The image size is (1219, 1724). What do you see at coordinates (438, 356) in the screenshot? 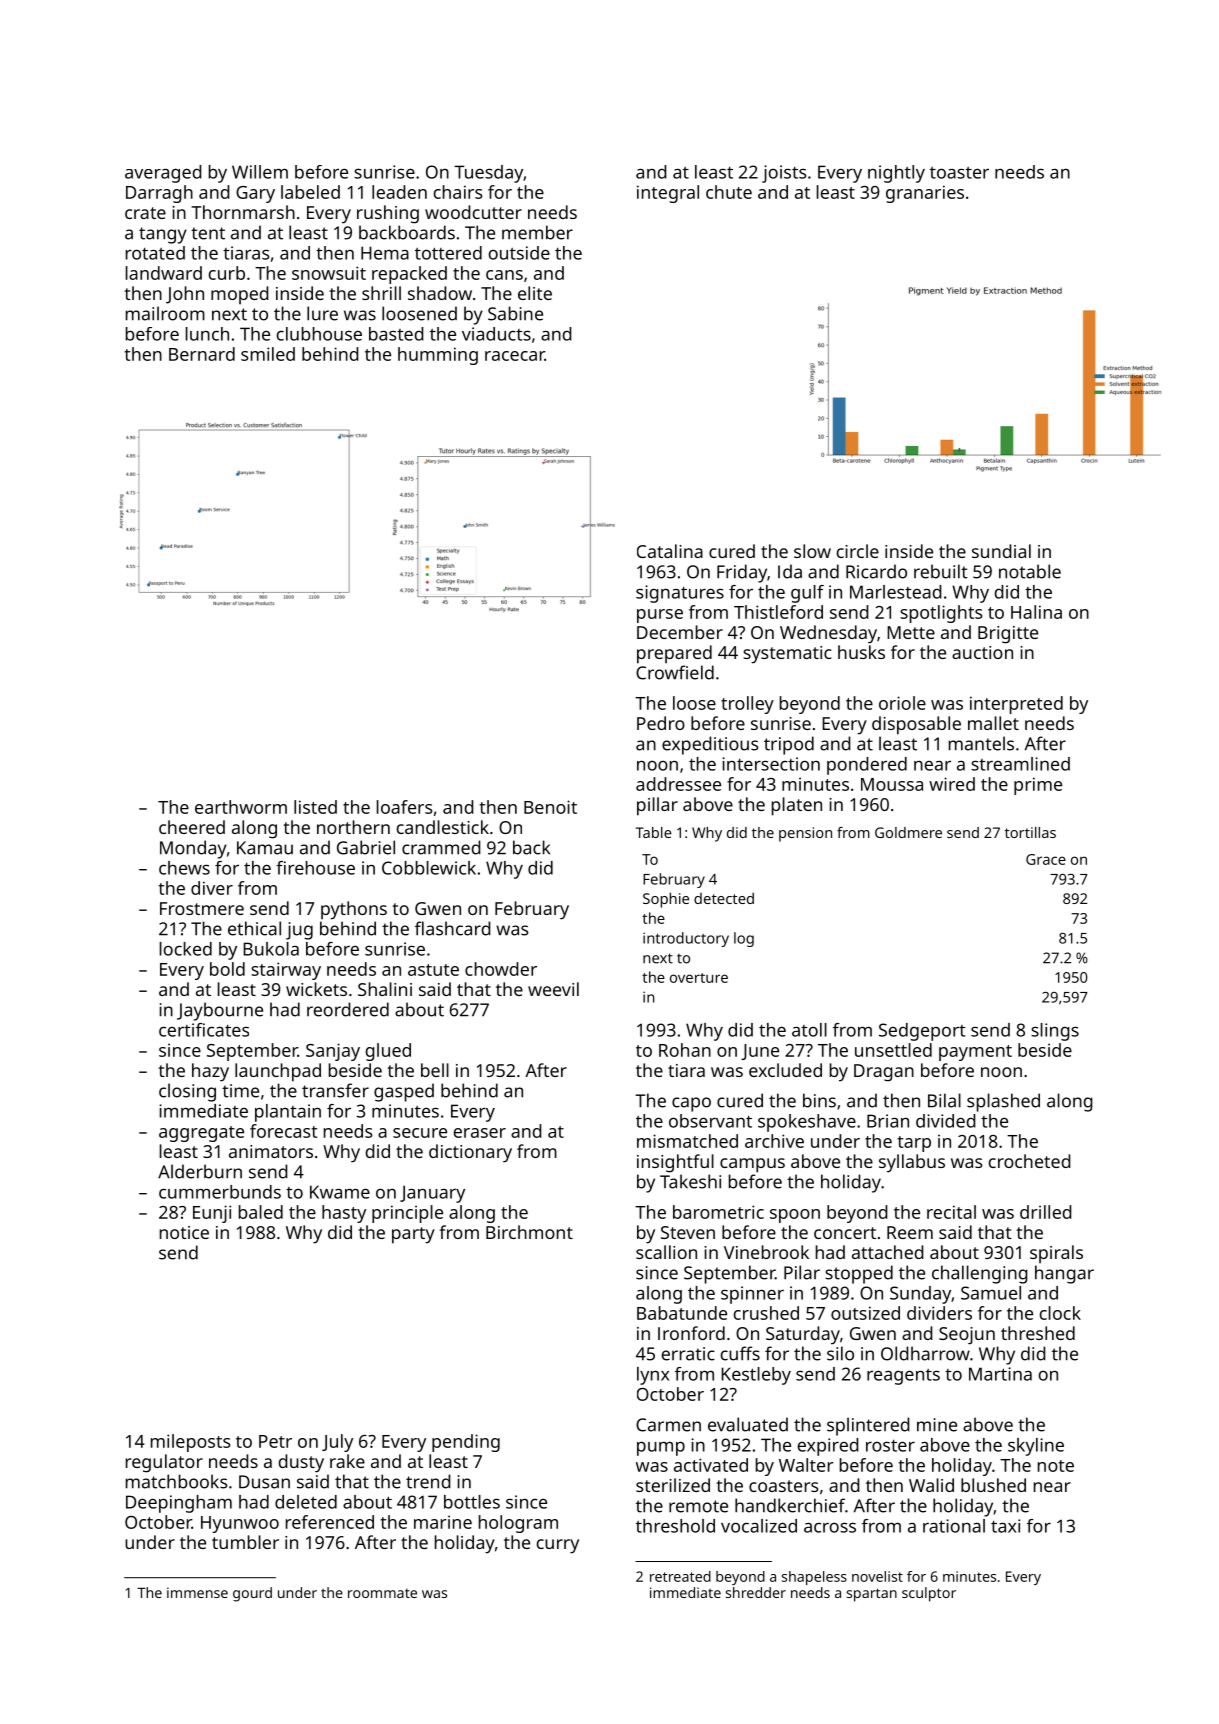
I see `humming` at bounding box center [438, 356].
